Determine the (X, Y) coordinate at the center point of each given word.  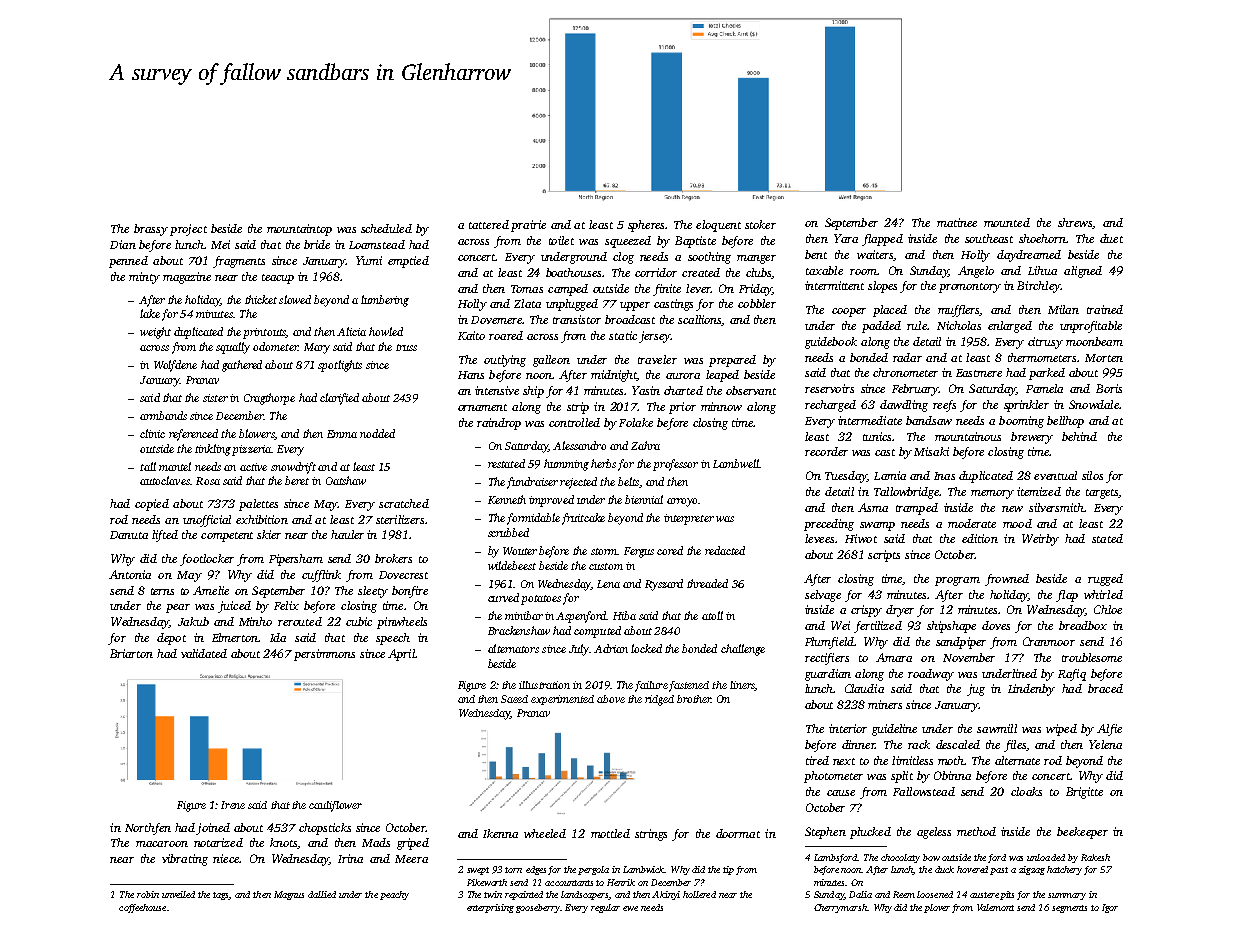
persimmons (324, 655)
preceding (829, 525)
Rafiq (1072, 675)
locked (646, 648)
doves (996, 625)
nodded (377, 433)
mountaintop (299, 230)
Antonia (130, 574)
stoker (760, 224)
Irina (350, 858)
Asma (873, 507)
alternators (513, 648)
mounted (1007, 222)
